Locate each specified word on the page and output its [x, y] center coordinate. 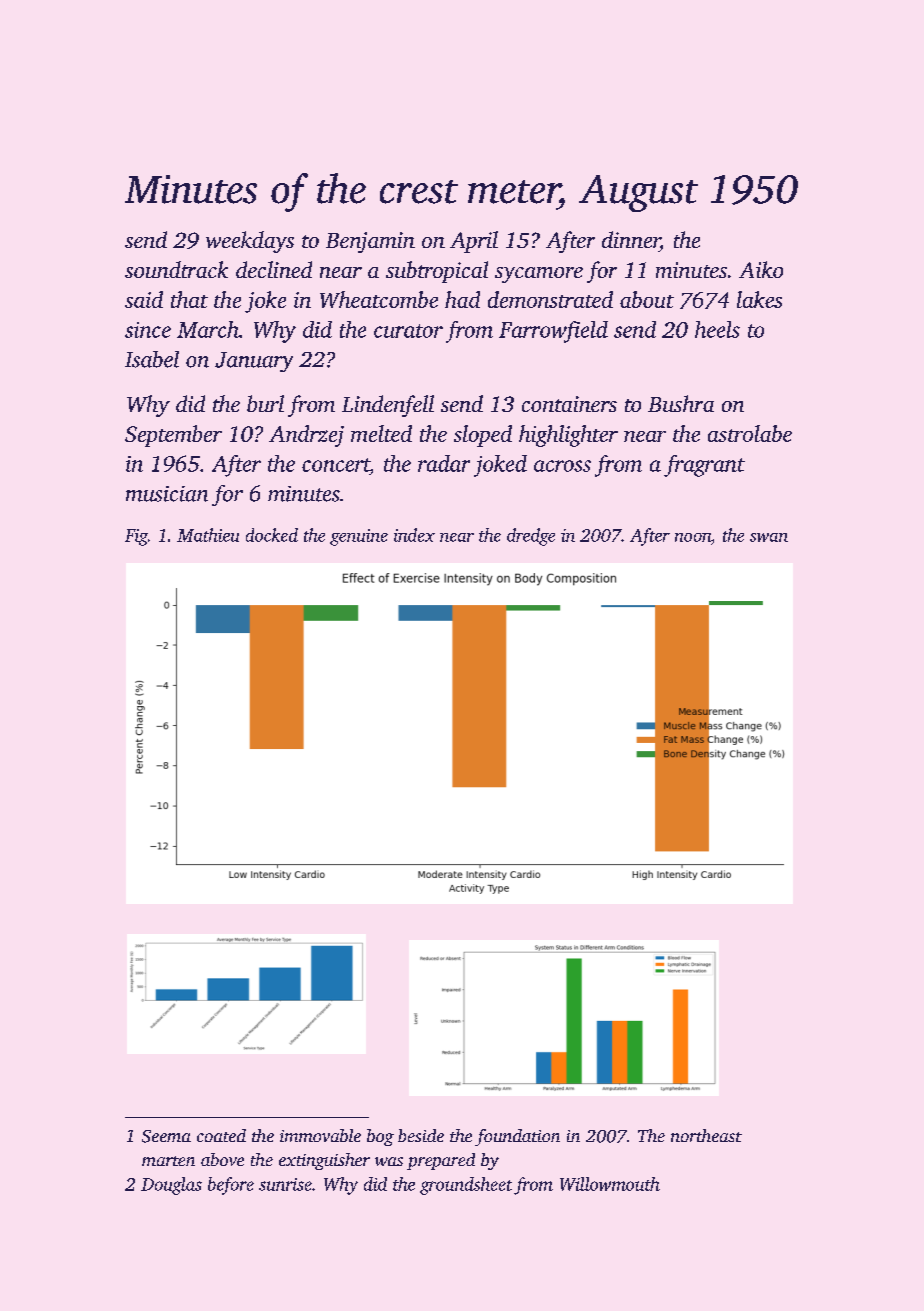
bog [380, 1137]
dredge [531, 537]
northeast [706, 1135]
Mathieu [208, 535]
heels [717, 329]
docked [272, 535]
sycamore [539, 275]
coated [221, 1135]
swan [769, 537]
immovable [320, 1135]
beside [421, 1135]
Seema [166, 1136]
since [148, 330]
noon [693, 537]
